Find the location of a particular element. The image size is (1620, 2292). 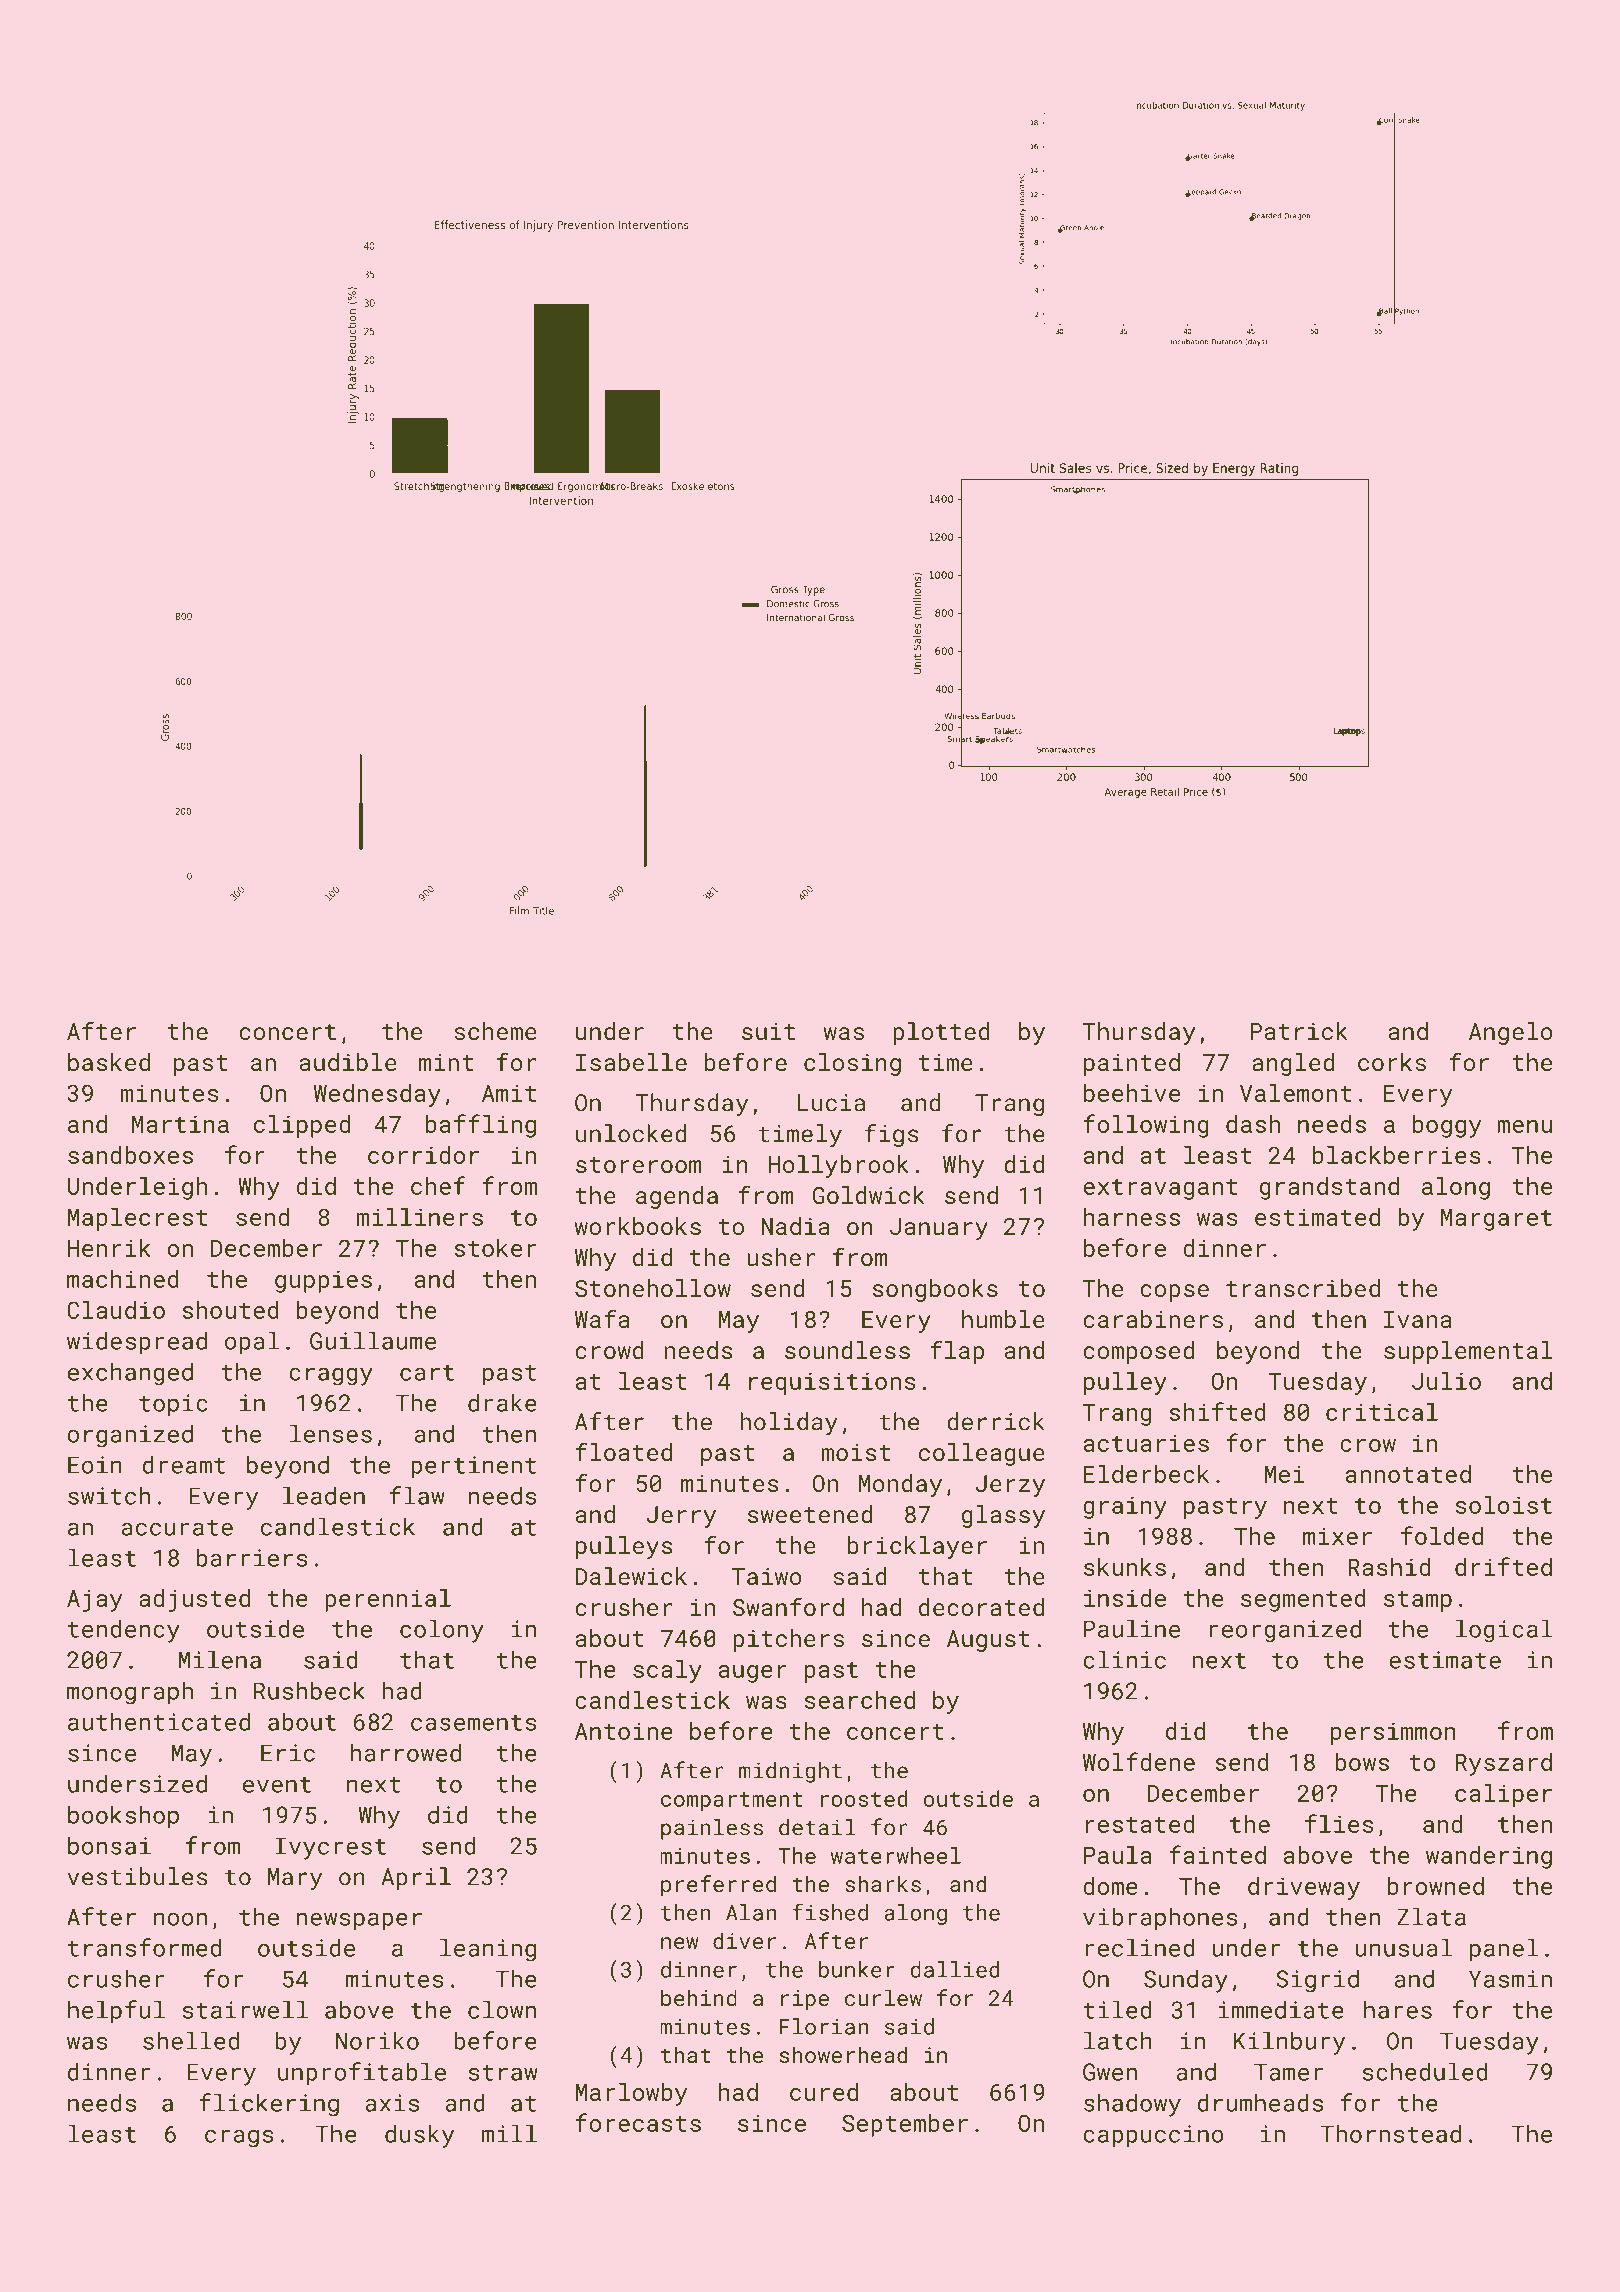

stamp is located at coordinates (1418, 1601).
